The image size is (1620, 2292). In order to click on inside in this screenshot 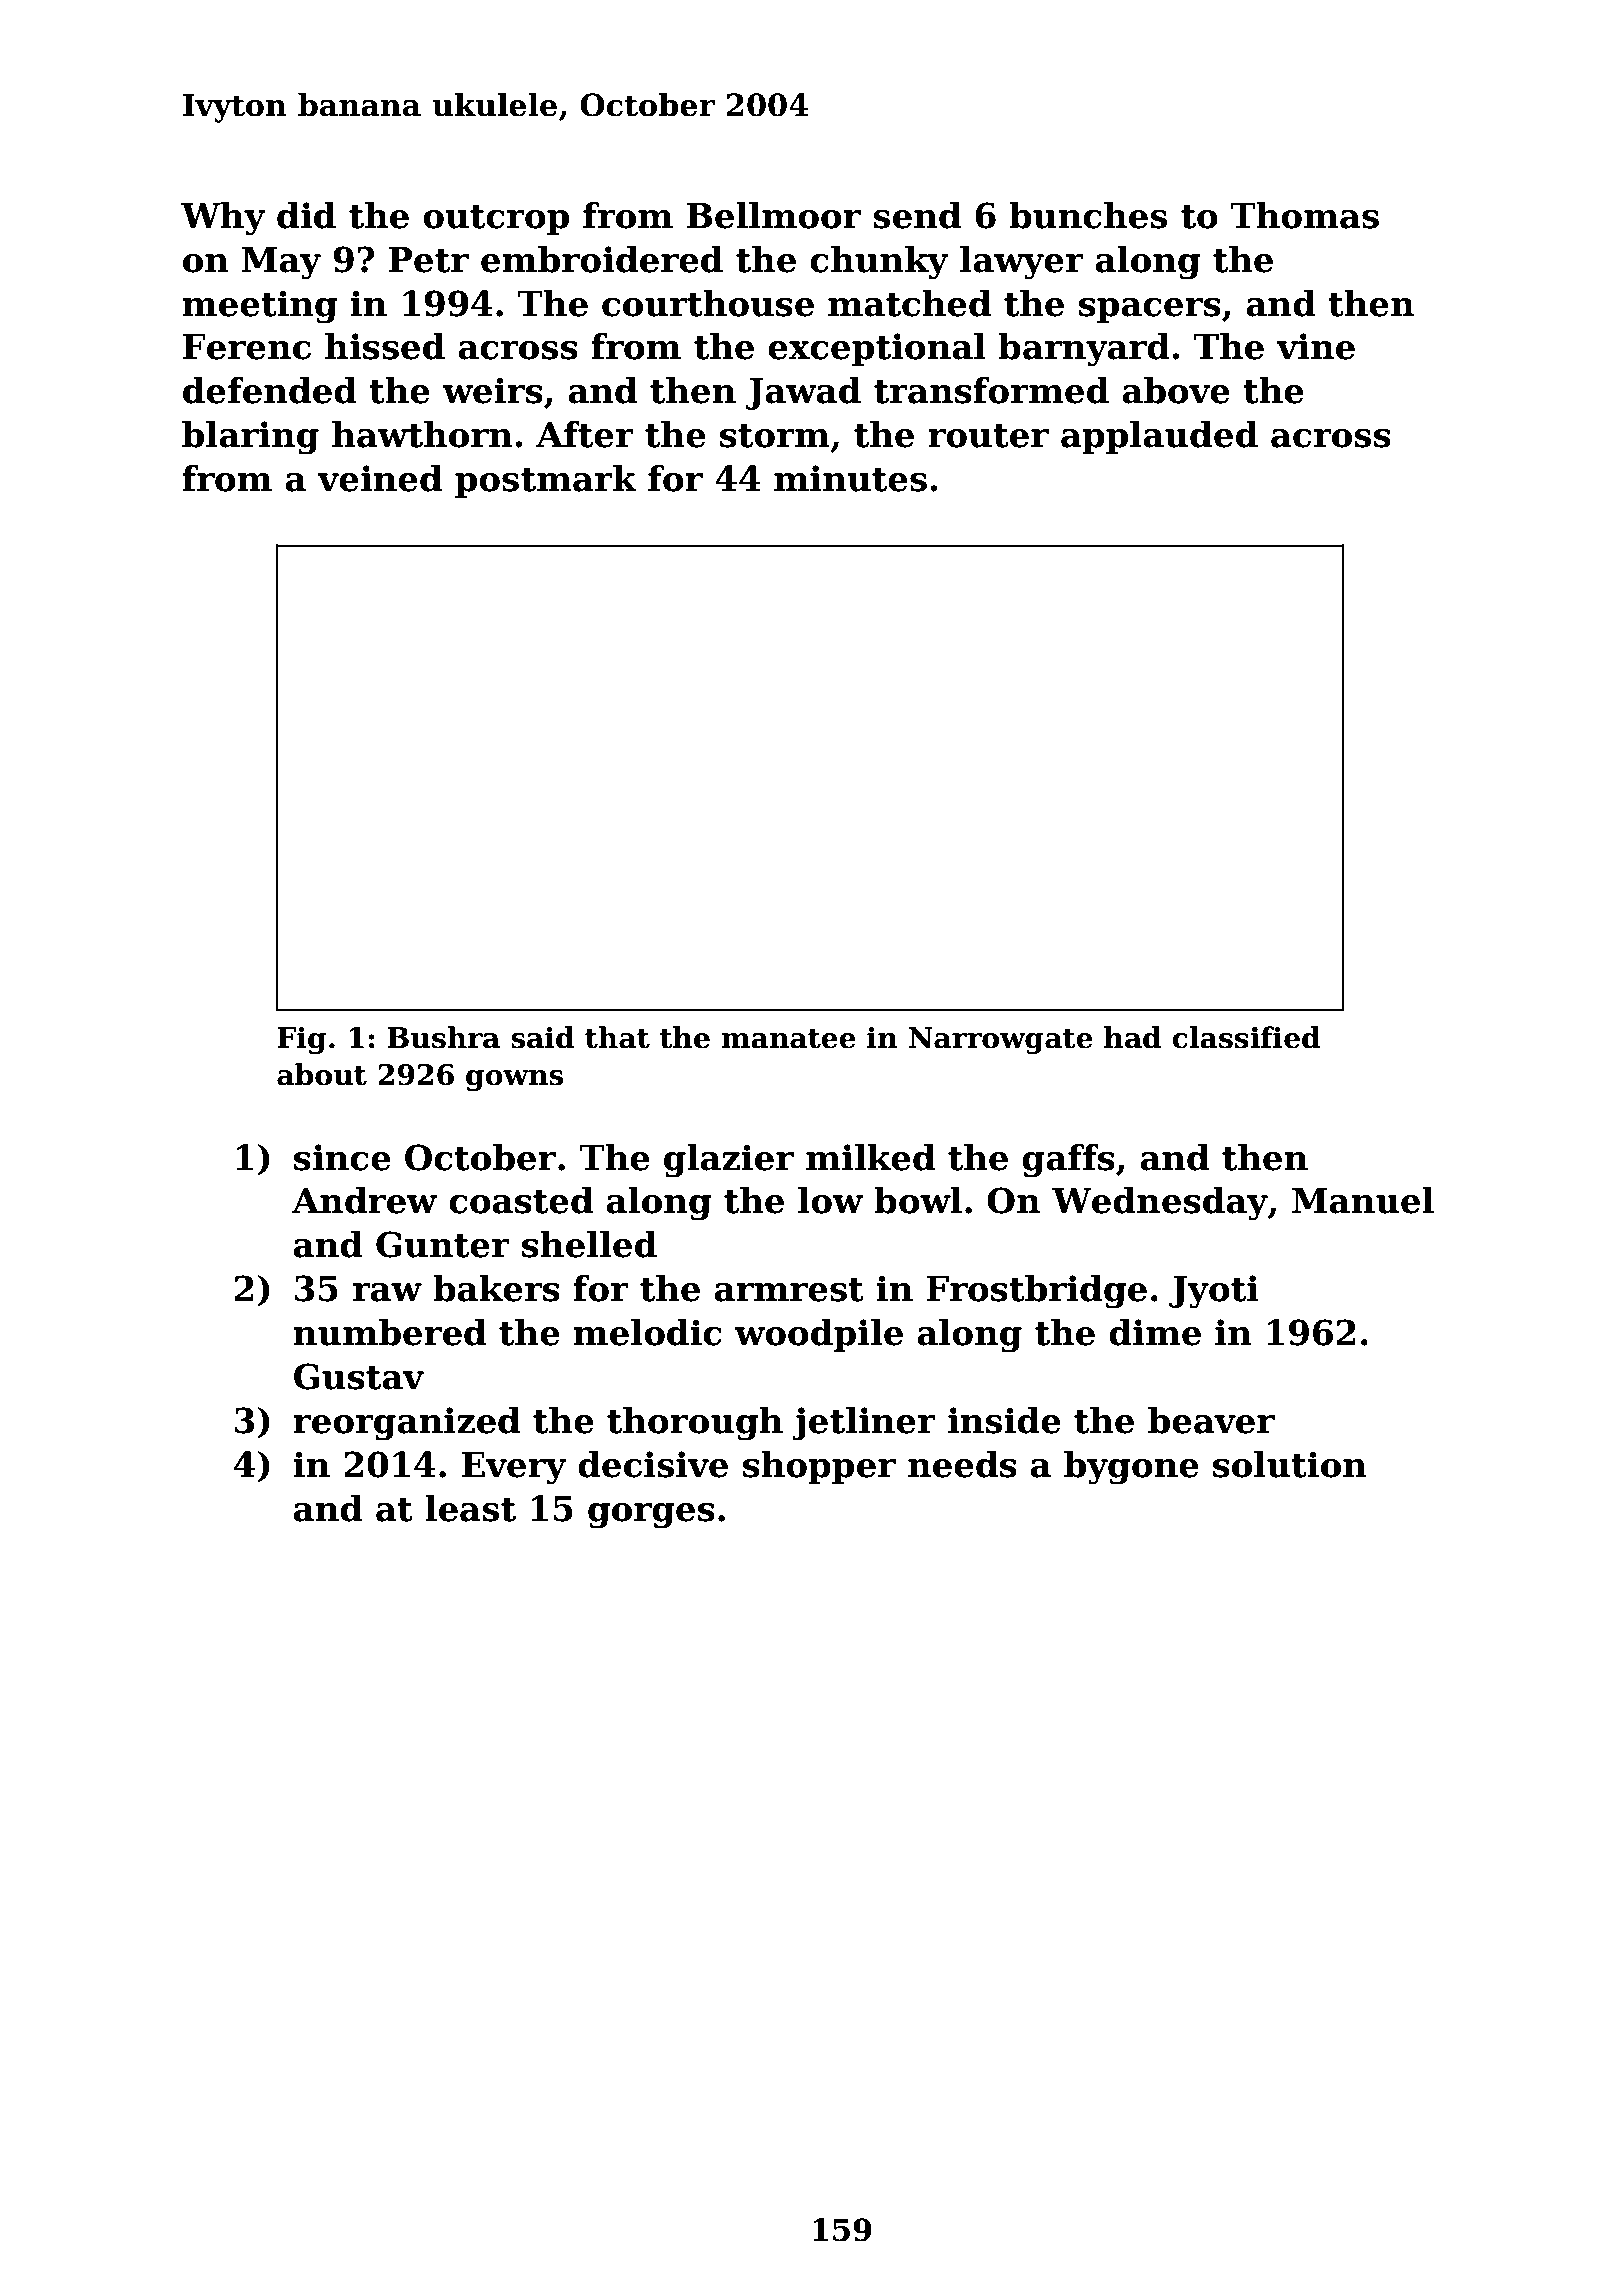, I will do `click(1004, 1420)`.
